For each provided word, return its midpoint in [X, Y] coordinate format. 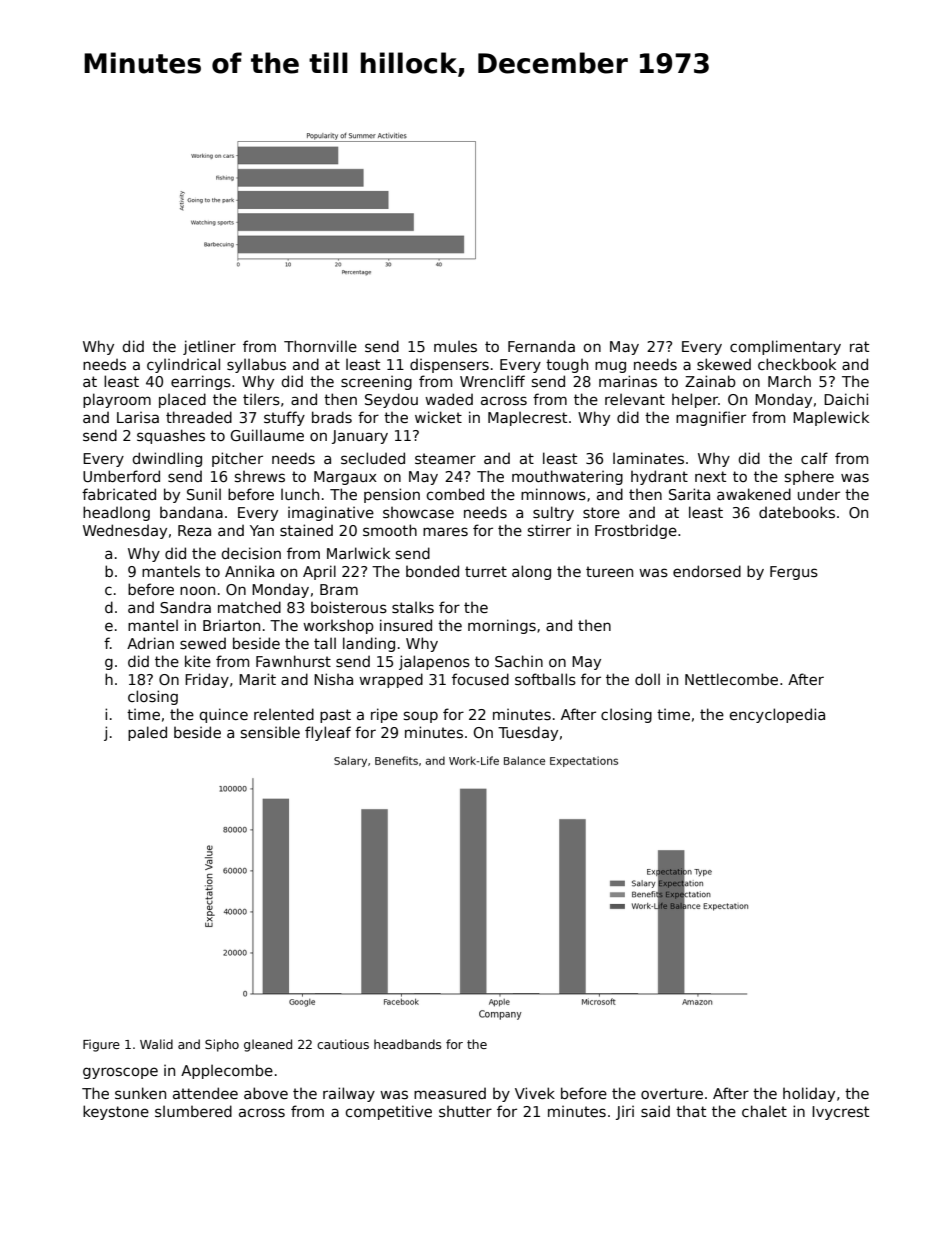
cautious [343, 1044]
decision [251, 553]
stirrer [549, 530]
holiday [809, 1094]
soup [421, 717]
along [531, 572]
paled [147, 733]
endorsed [707, 571]
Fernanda [541, 346]
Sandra [185, 607]
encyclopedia [777, 715]
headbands [407, 1044]
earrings [201, 382]
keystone [116, 1112]
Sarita [689, 494]
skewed [724, 364]
